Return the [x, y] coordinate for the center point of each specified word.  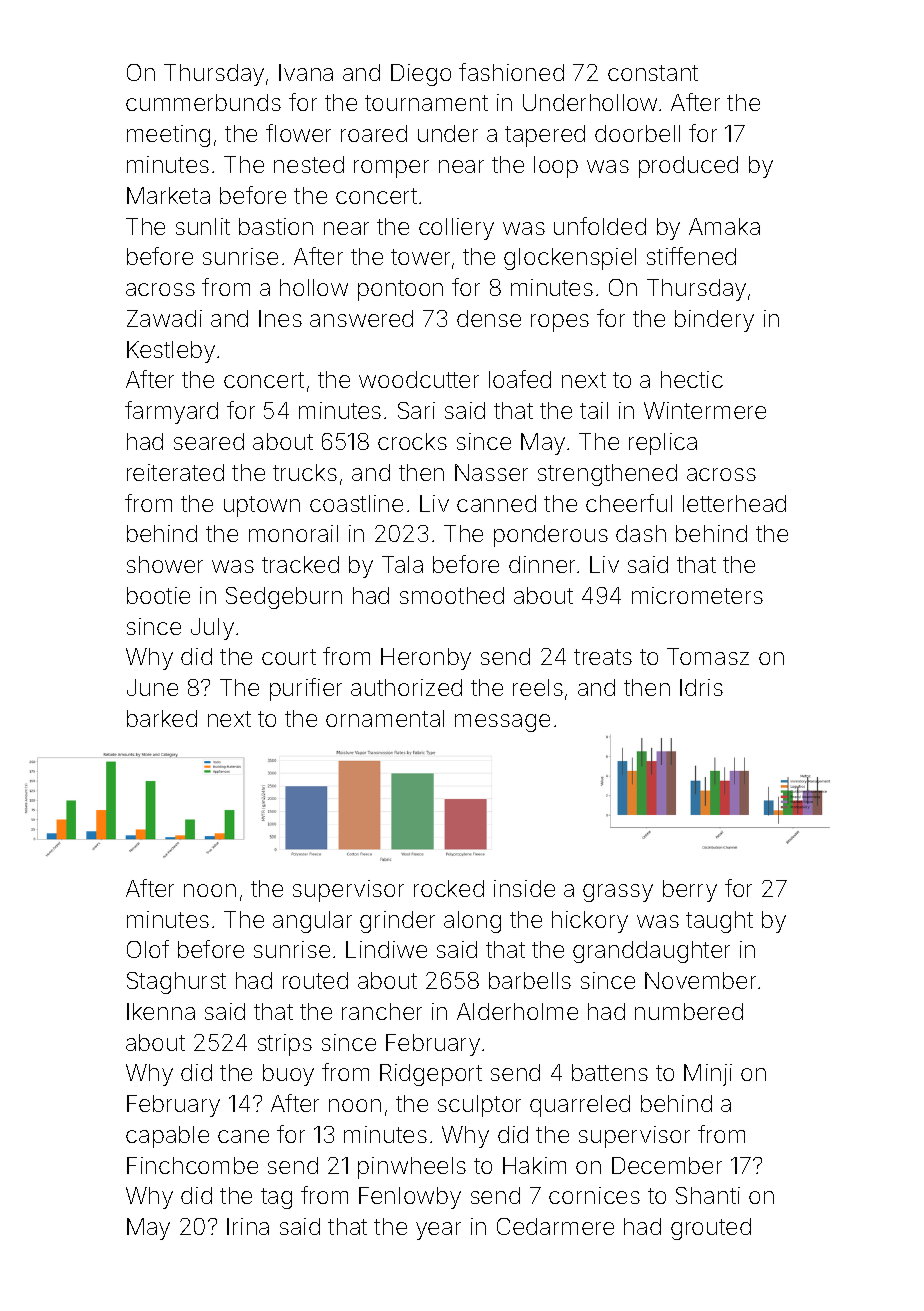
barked [162, 718]
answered [361, 318]
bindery [714, 321]
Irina [248, 1226]
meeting [168, 136]
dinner [542, 564]
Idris [701, 687]
